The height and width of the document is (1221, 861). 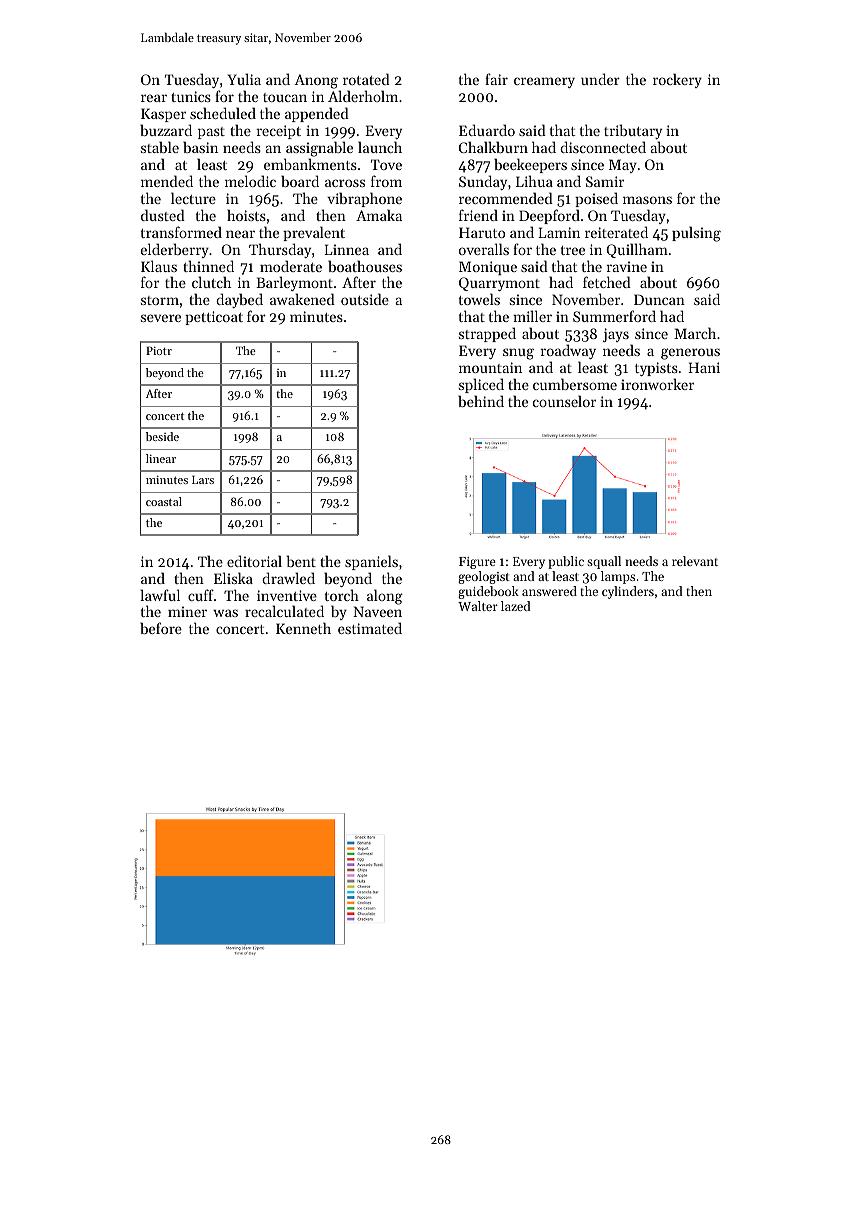 I want to click on under, so click(x=600, y=79).
